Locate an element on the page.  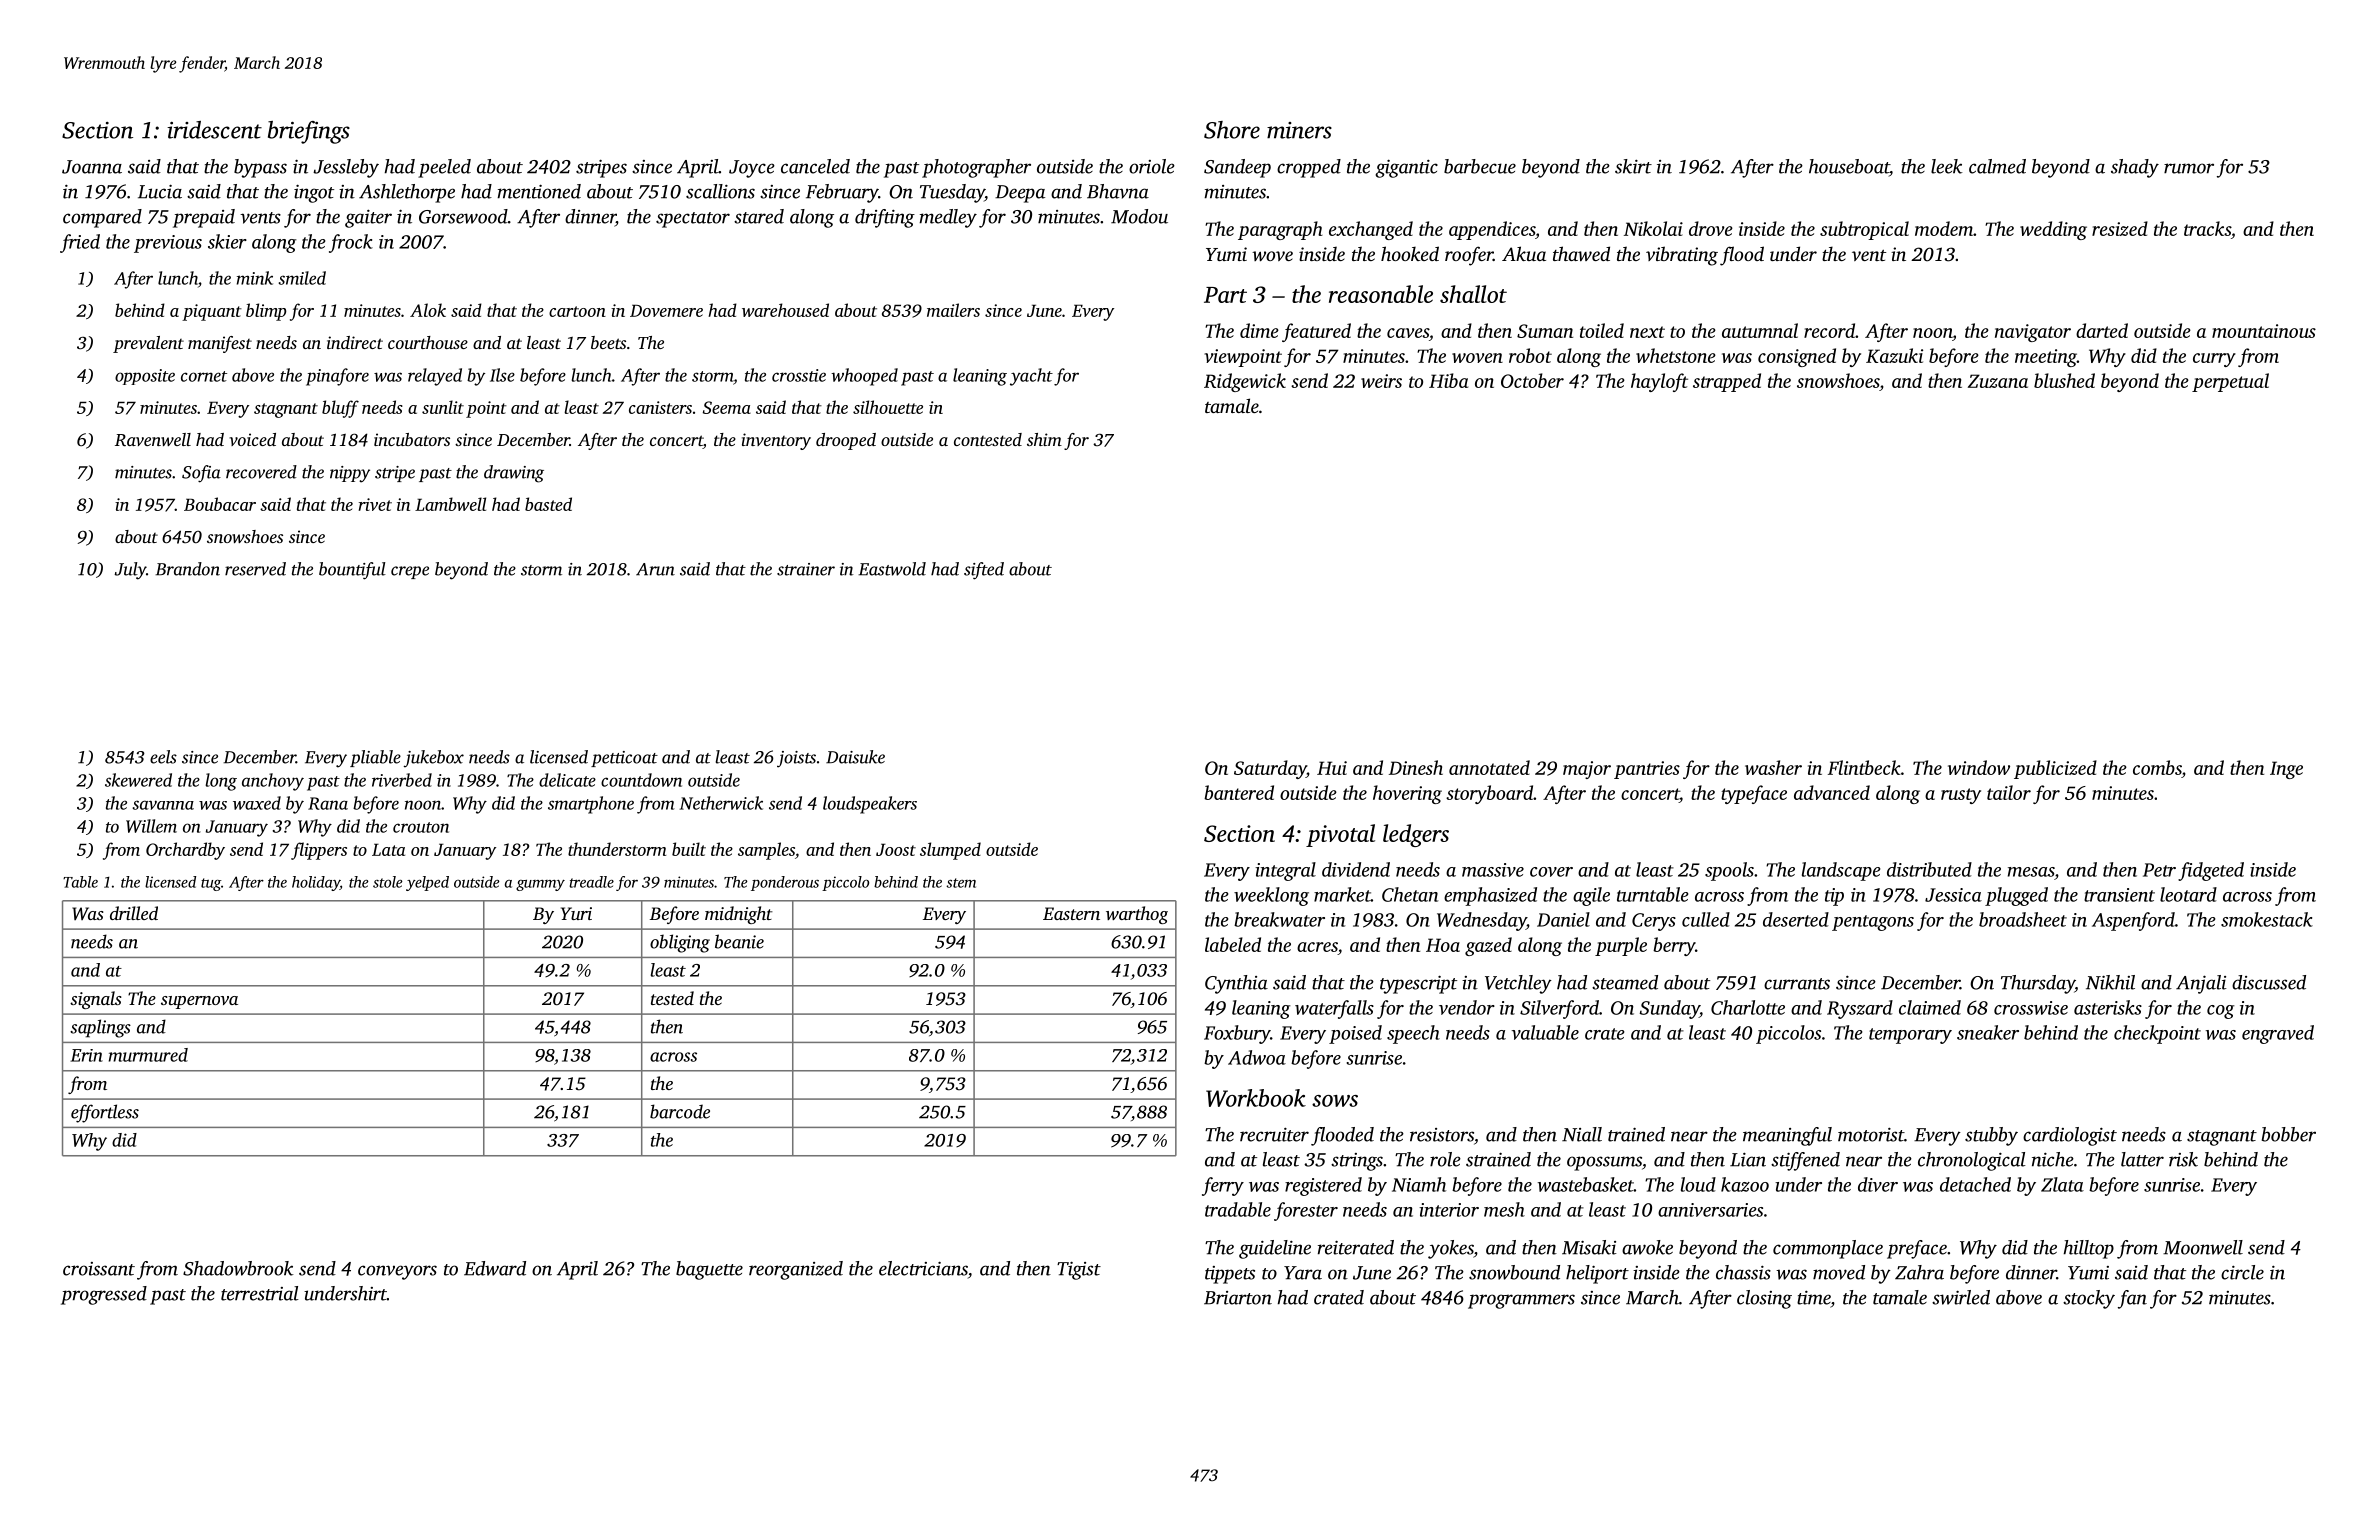
July is located at coordinates (130, 571).
